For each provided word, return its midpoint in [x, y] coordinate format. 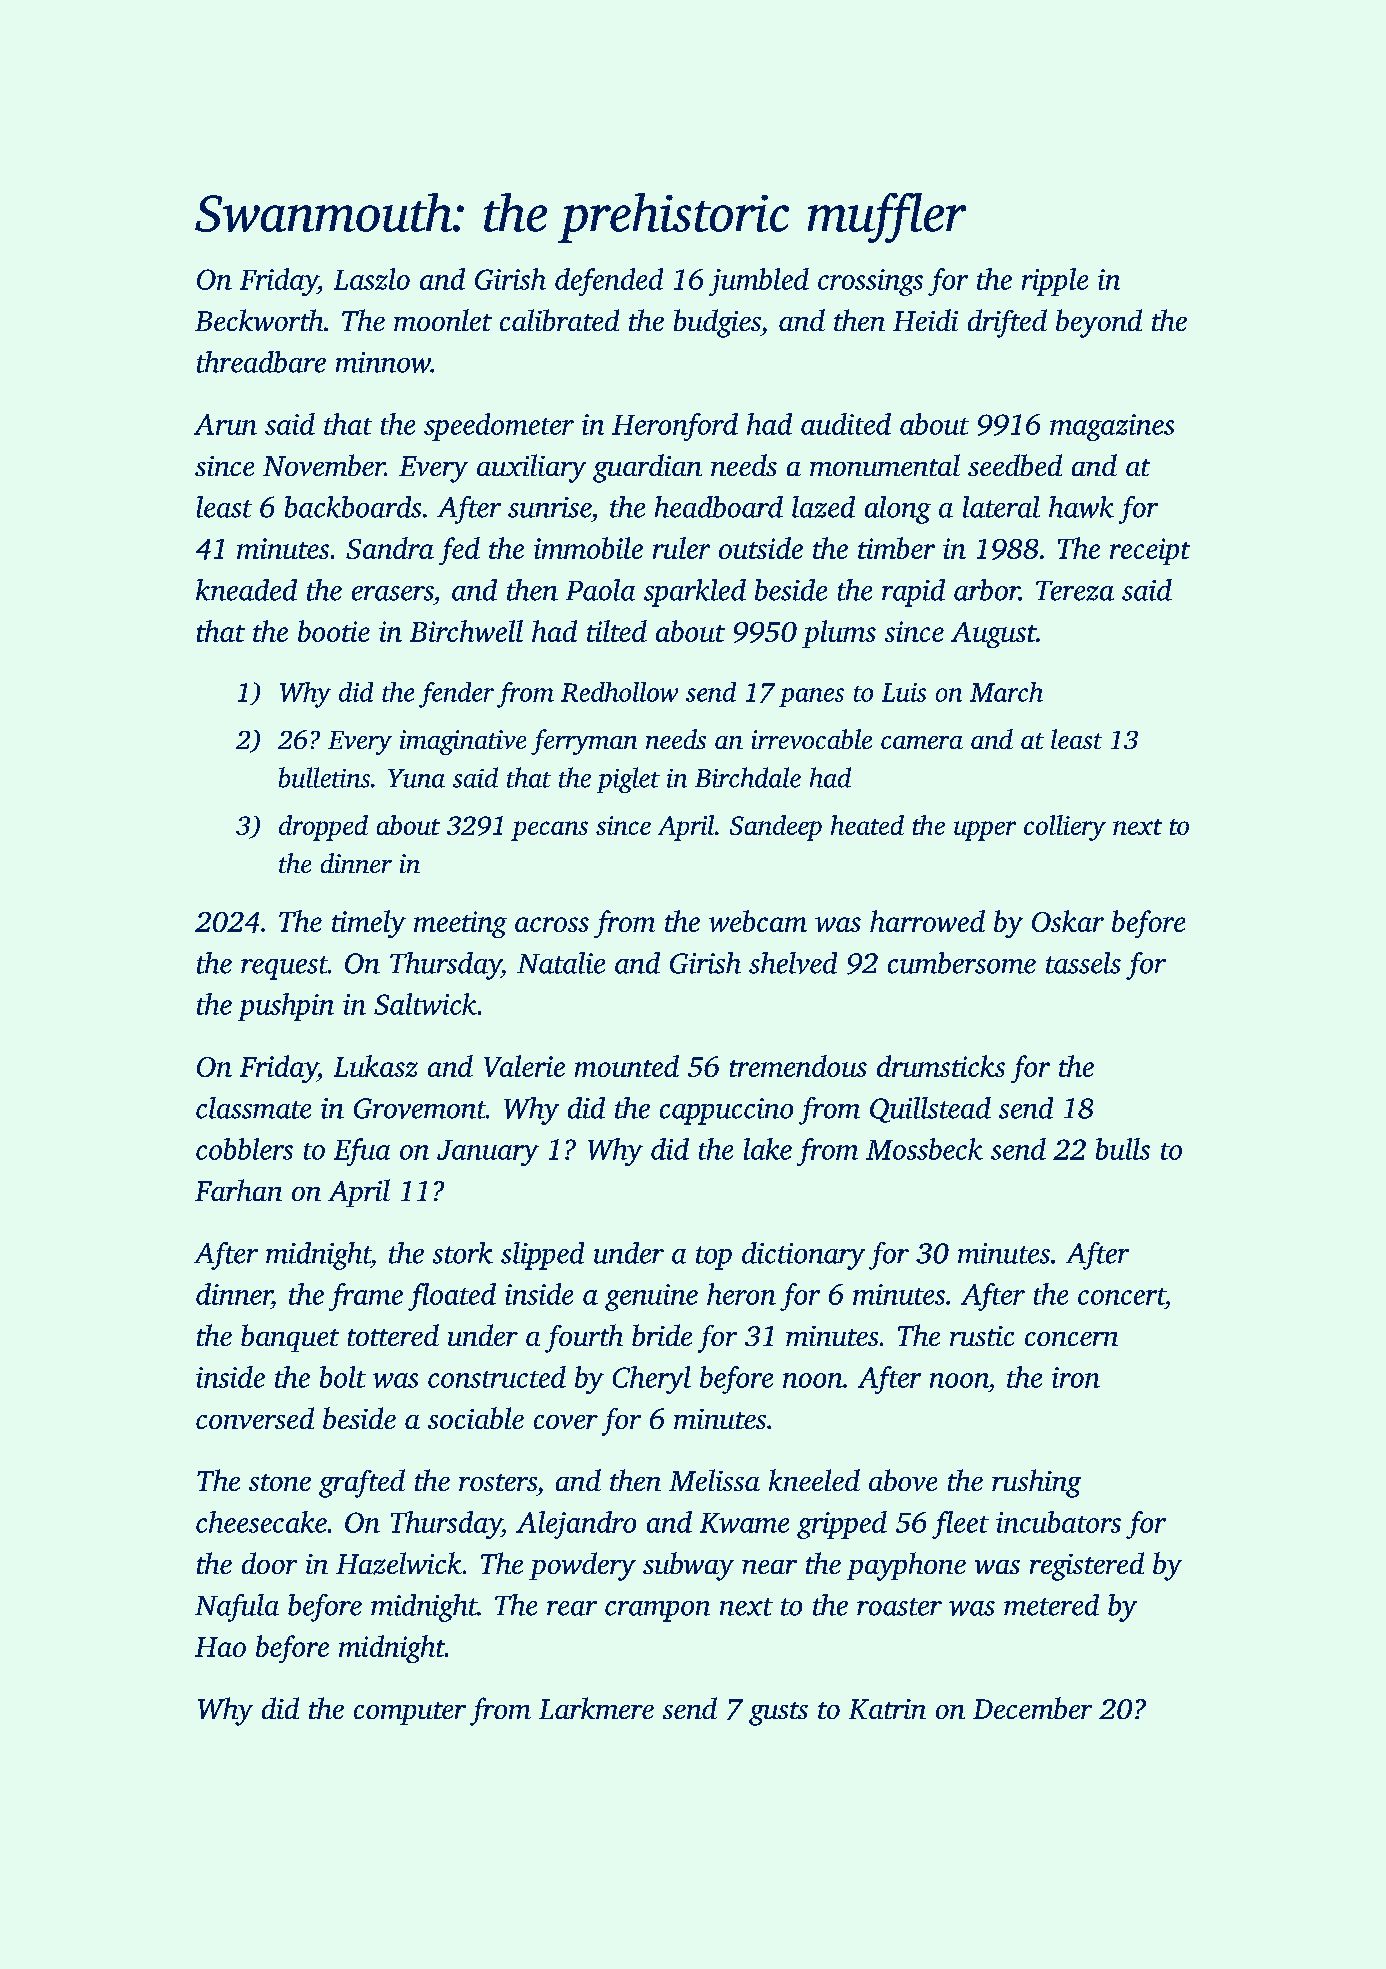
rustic [982, 1336]
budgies [717, 323]
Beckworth [259, 320]
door [269, 1563]
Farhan [238, 1190]
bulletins [324, 777]
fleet [960, 1525]
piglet [628, 780]
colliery [1065, 828]
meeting [460, 924]
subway [688, 1566]
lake [768, 1149]
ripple [1055, 282]
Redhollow [619, 692]
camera [922, 742]
